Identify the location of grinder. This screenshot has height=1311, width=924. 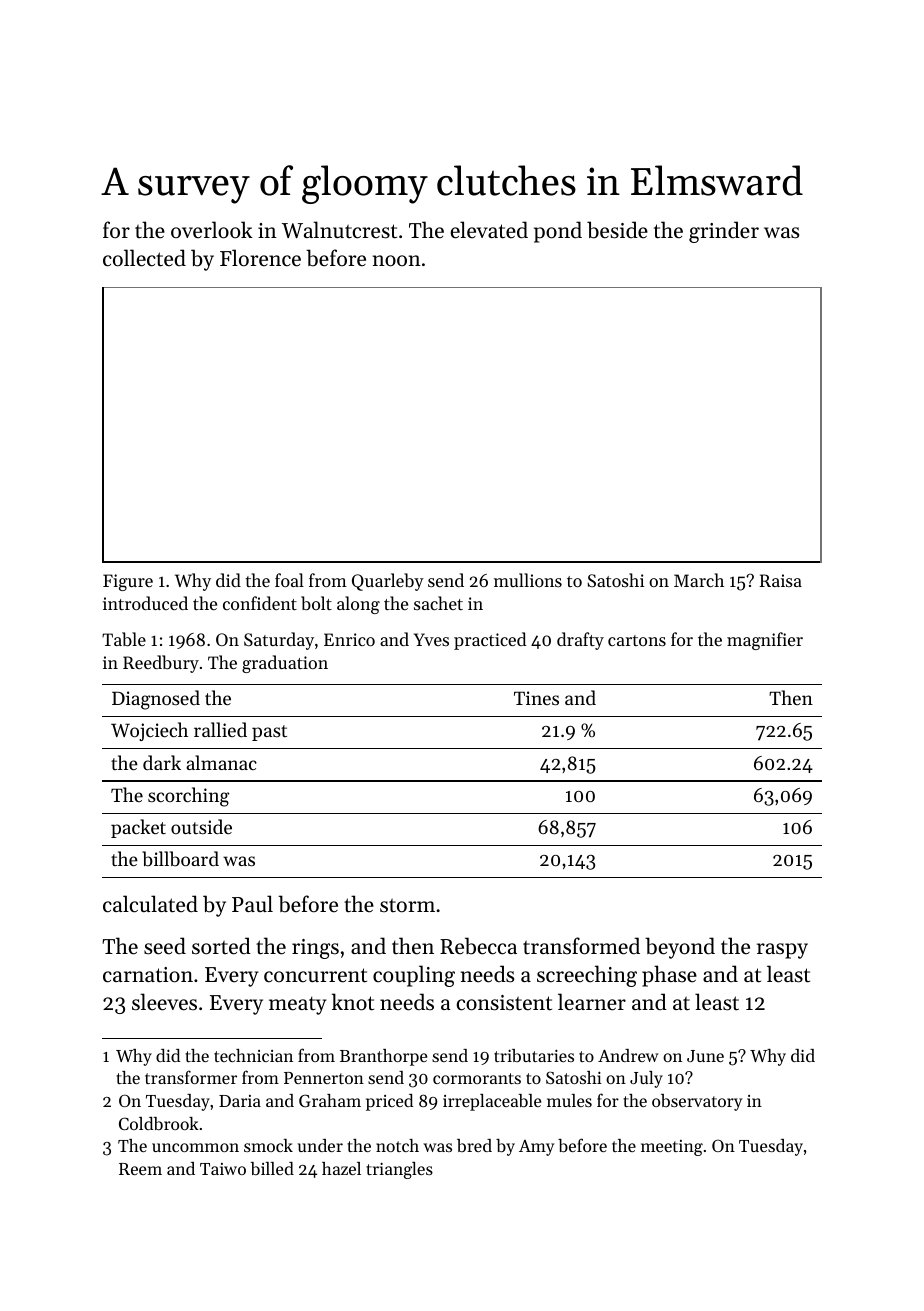
(724, 232).
